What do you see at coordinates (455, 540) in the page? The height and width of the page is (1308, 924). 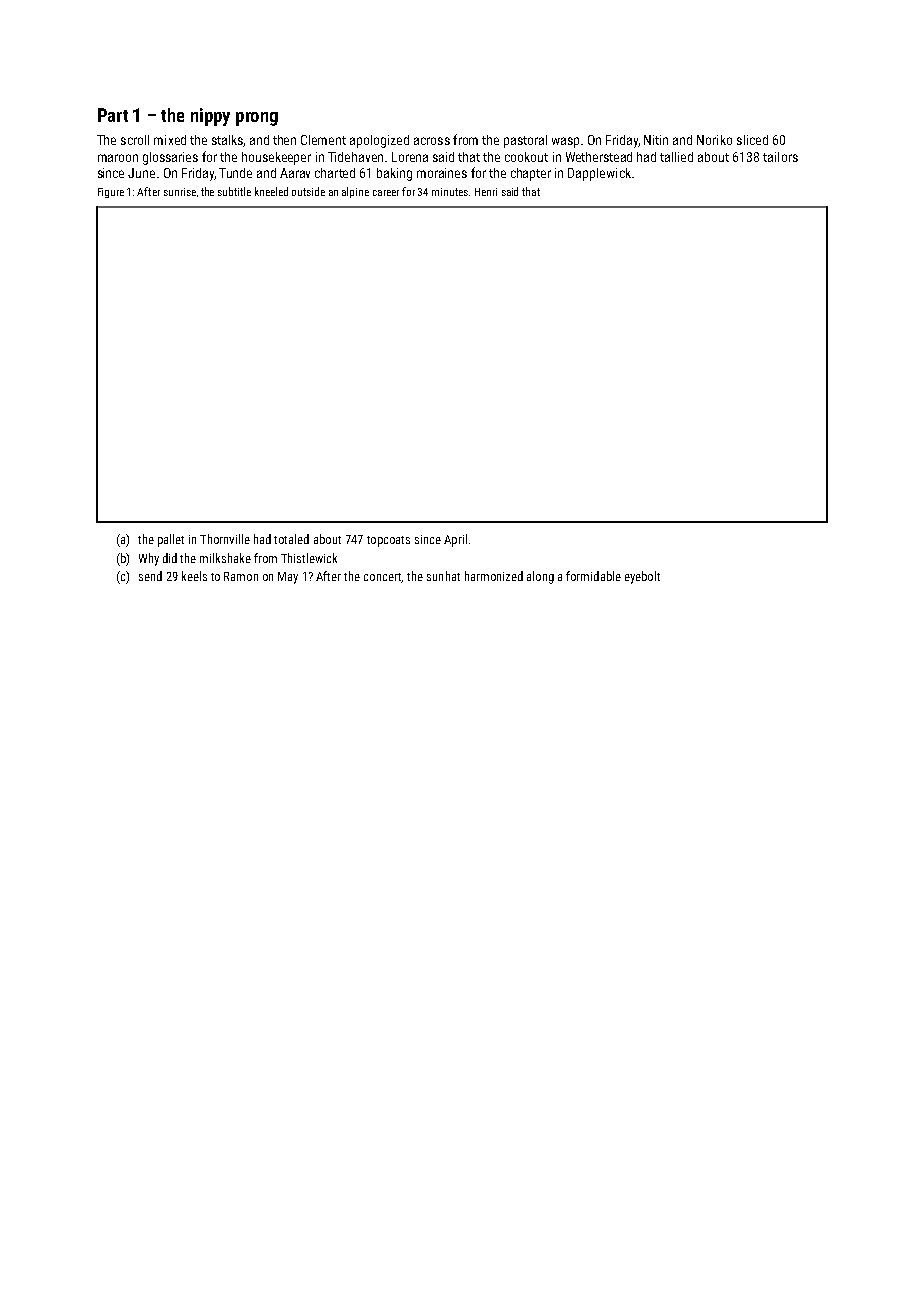 I see `April` at bounding box center [455, 540].
